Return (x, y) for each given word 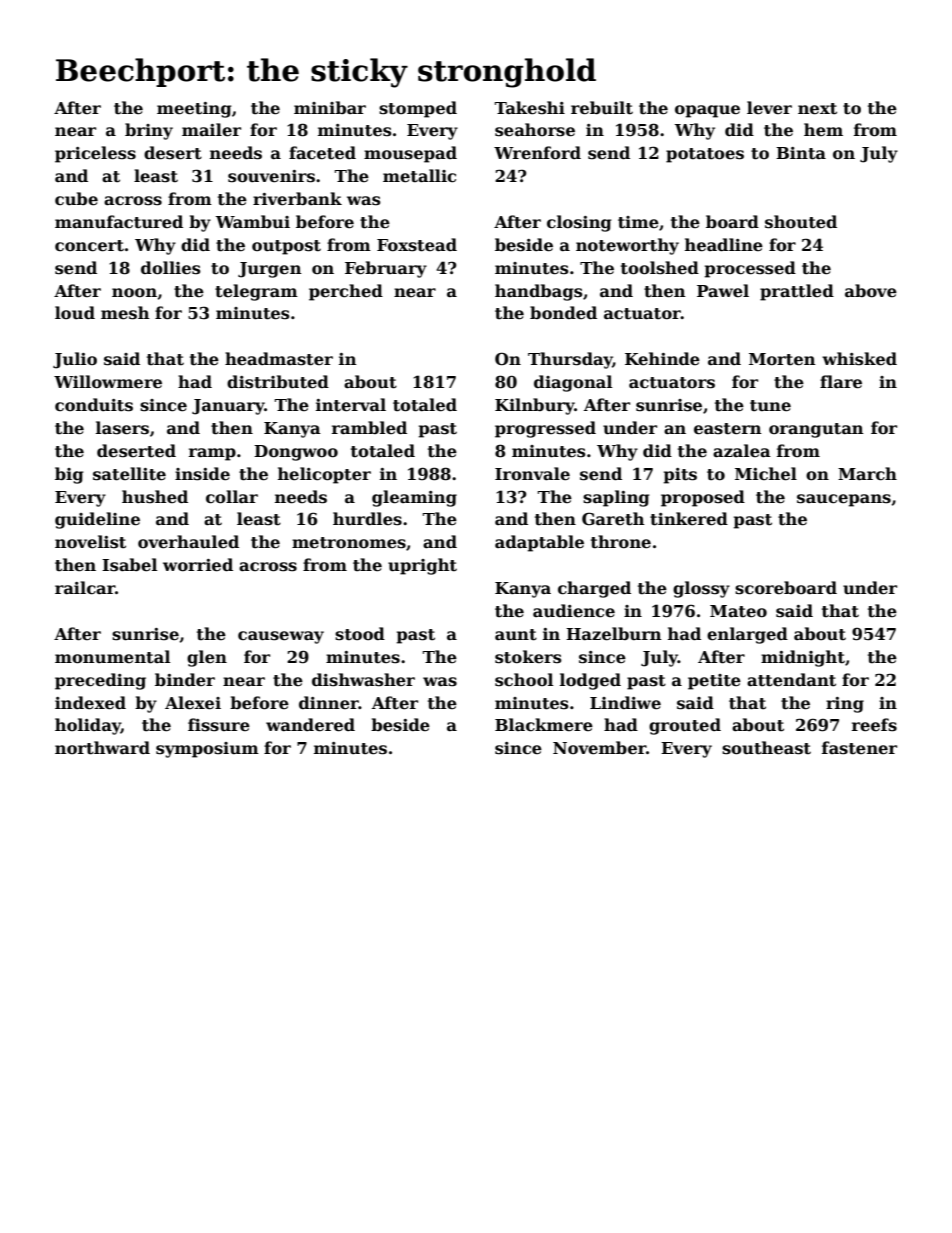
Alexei (193, 703)
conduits (94, 405)
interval (351, 405)
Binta (801, 153)
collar (232, 497)
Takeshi (530, 108)
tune (770, 406)
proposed (703, 498)
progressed (545, 429)
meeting (194, 110)
